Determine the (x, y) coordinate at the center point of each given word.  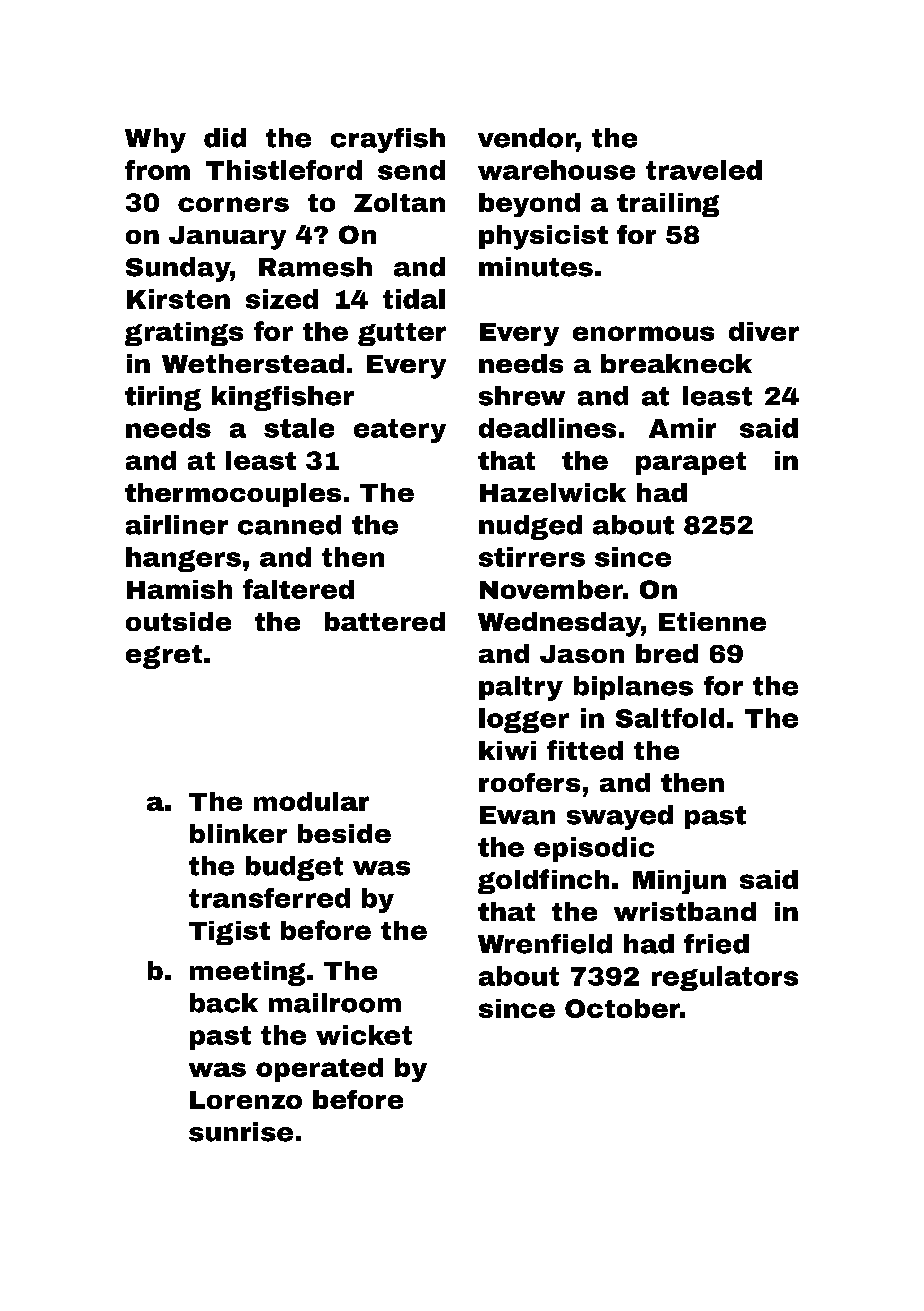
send (411, 170)
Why (155, 140)
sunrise (241, 1132)
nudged (530, 527)
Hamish (179, 589)
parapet (691, 463)
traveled (704, 170)
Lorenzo (246, 1100)
